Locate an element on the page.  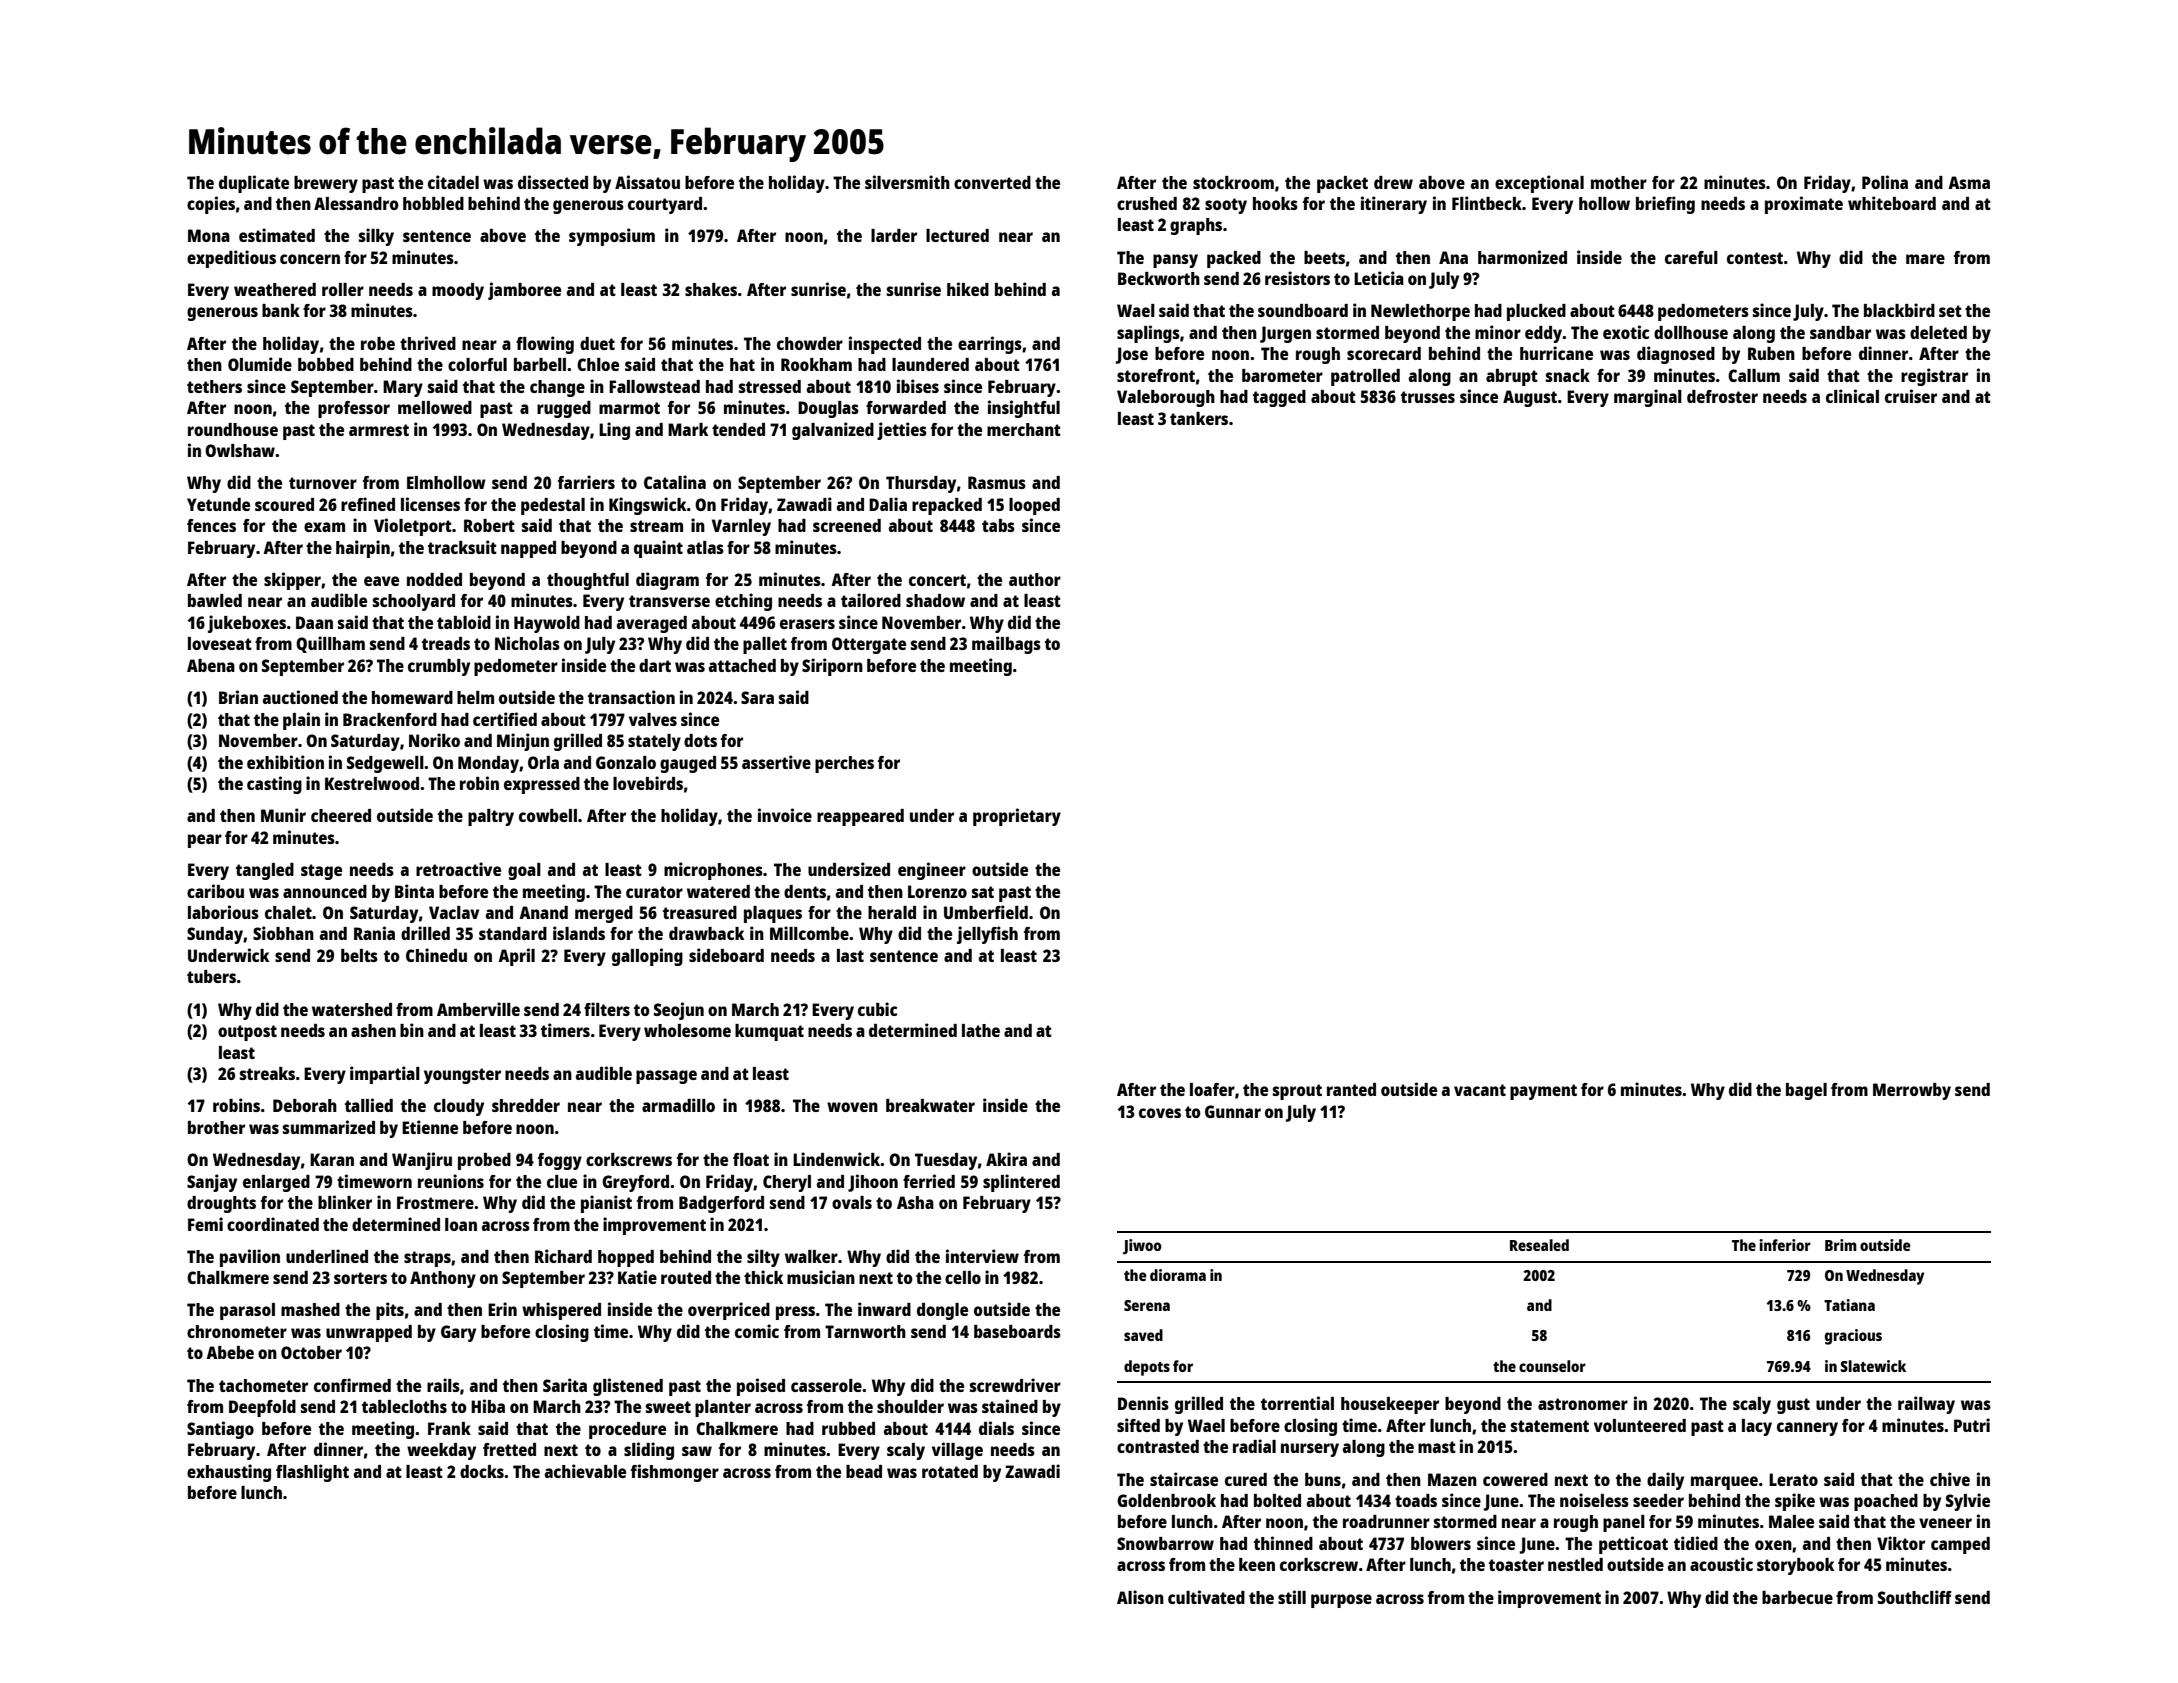
marginal is located at coordinates (1648, 398).
